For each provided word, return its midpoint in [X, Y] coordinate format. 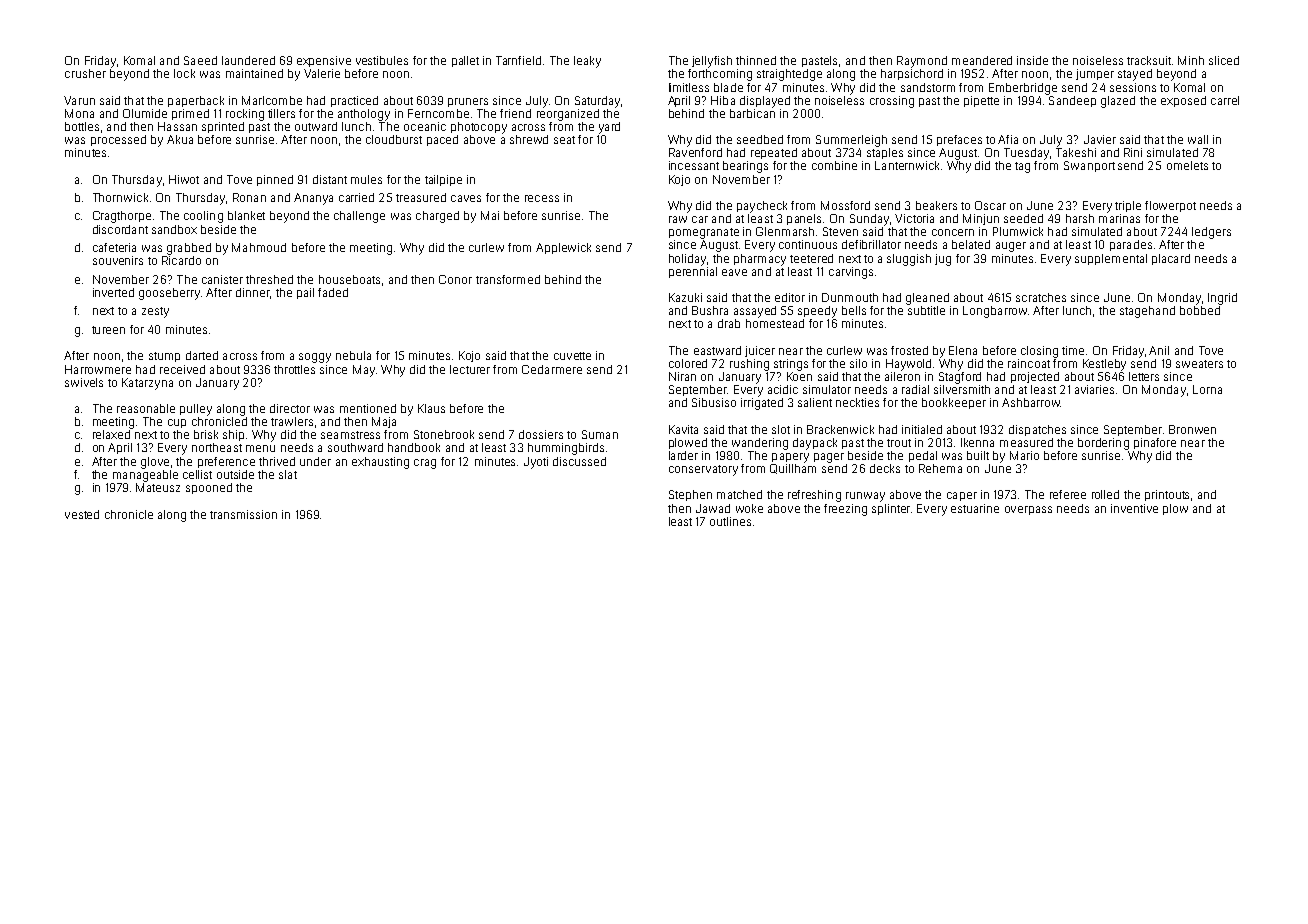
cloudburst [394, 139]
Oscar [990, 205]
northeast [217, 447]
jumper [1095, 74]
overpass [1028, 510]
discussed [579, 461]
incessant [694, 165]
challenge [359, 217]
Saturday [597, 102]
